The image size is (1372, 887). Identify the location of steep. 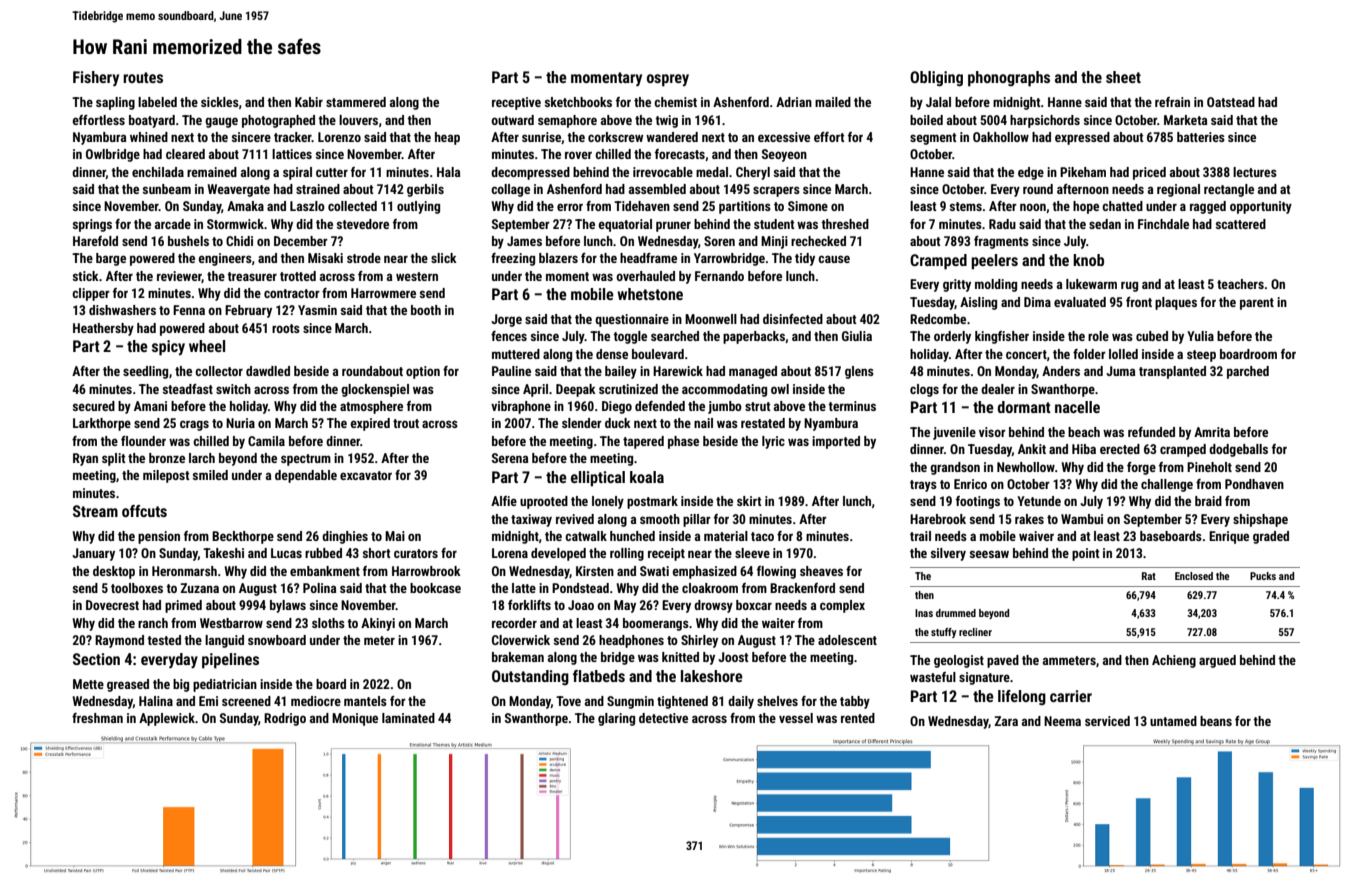
(1201, 356).
